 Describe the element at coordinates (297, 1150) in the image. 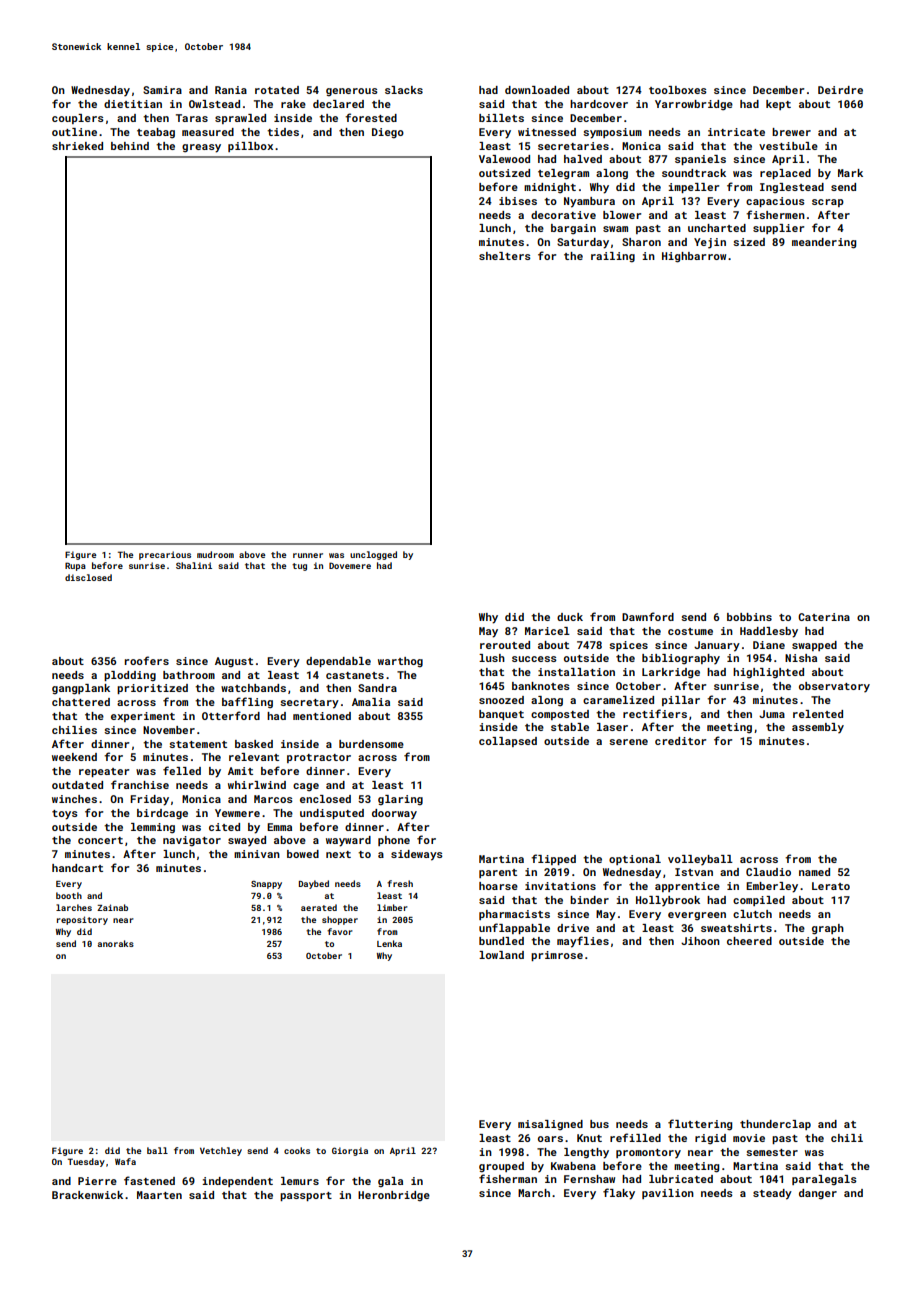

I see `cooks` at that location.
